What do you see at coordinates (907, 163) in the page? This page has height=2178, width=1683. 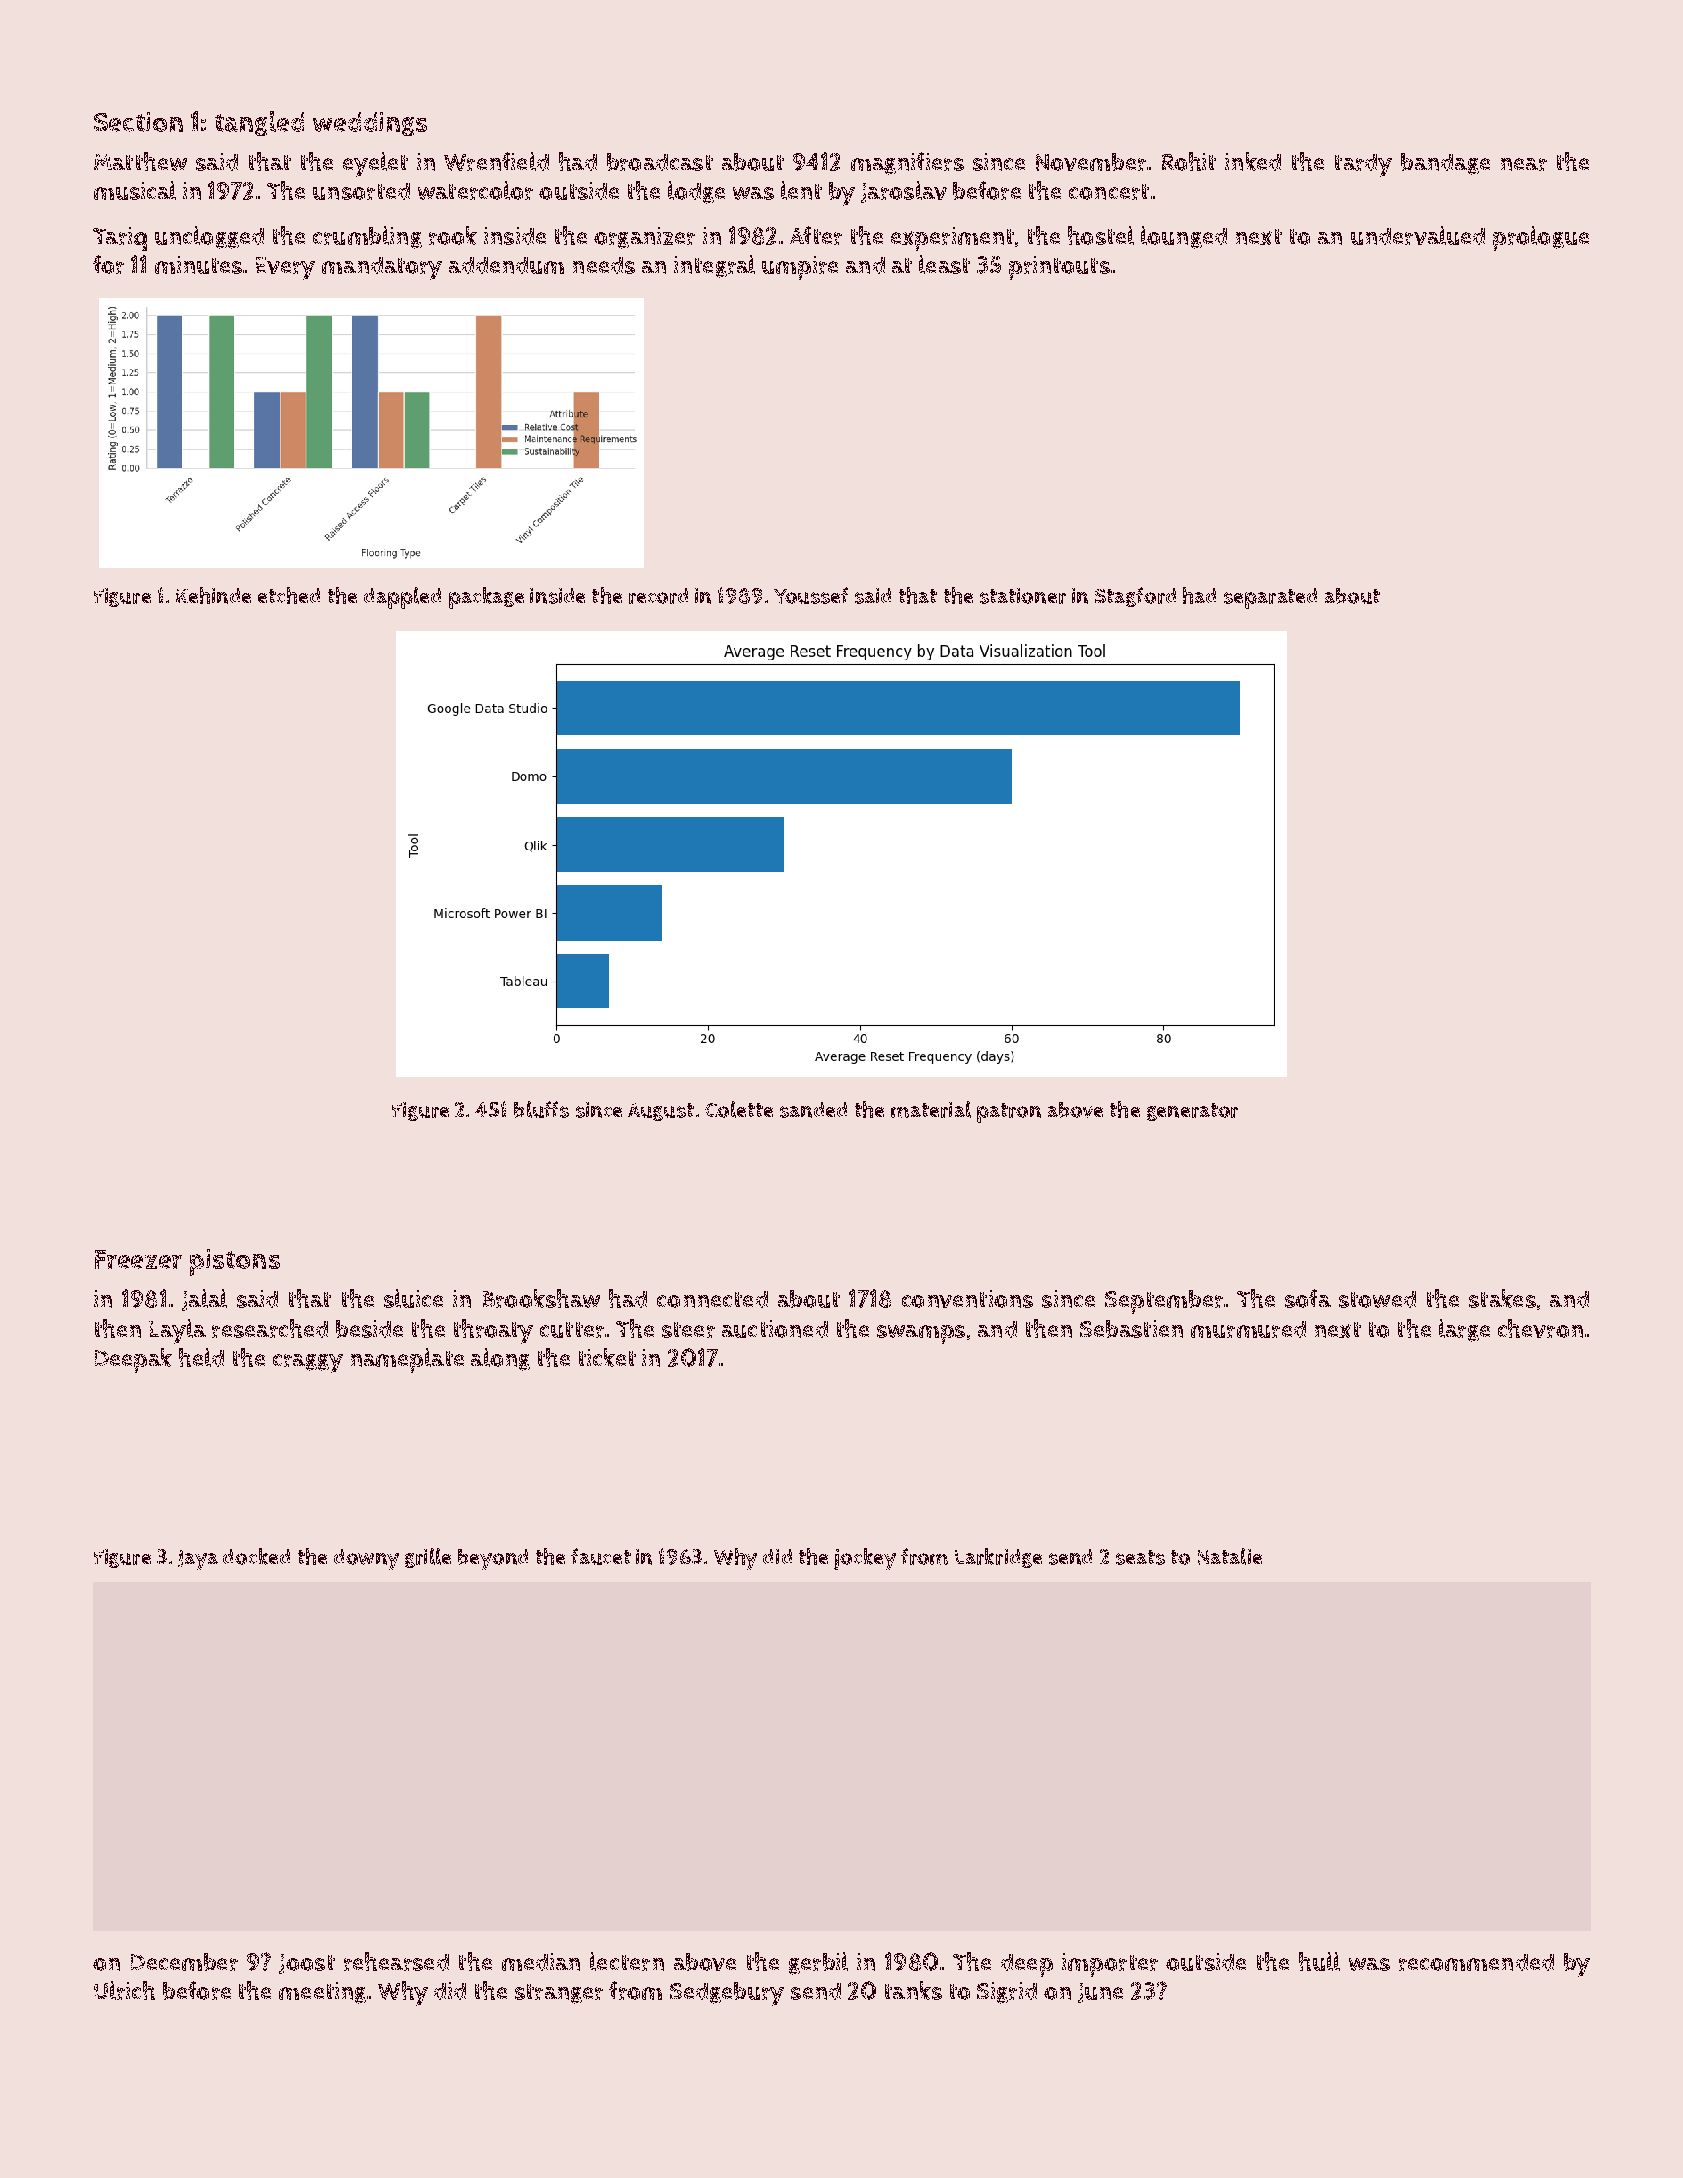 I see `magnifiers` at bounding box center [907, 163].
